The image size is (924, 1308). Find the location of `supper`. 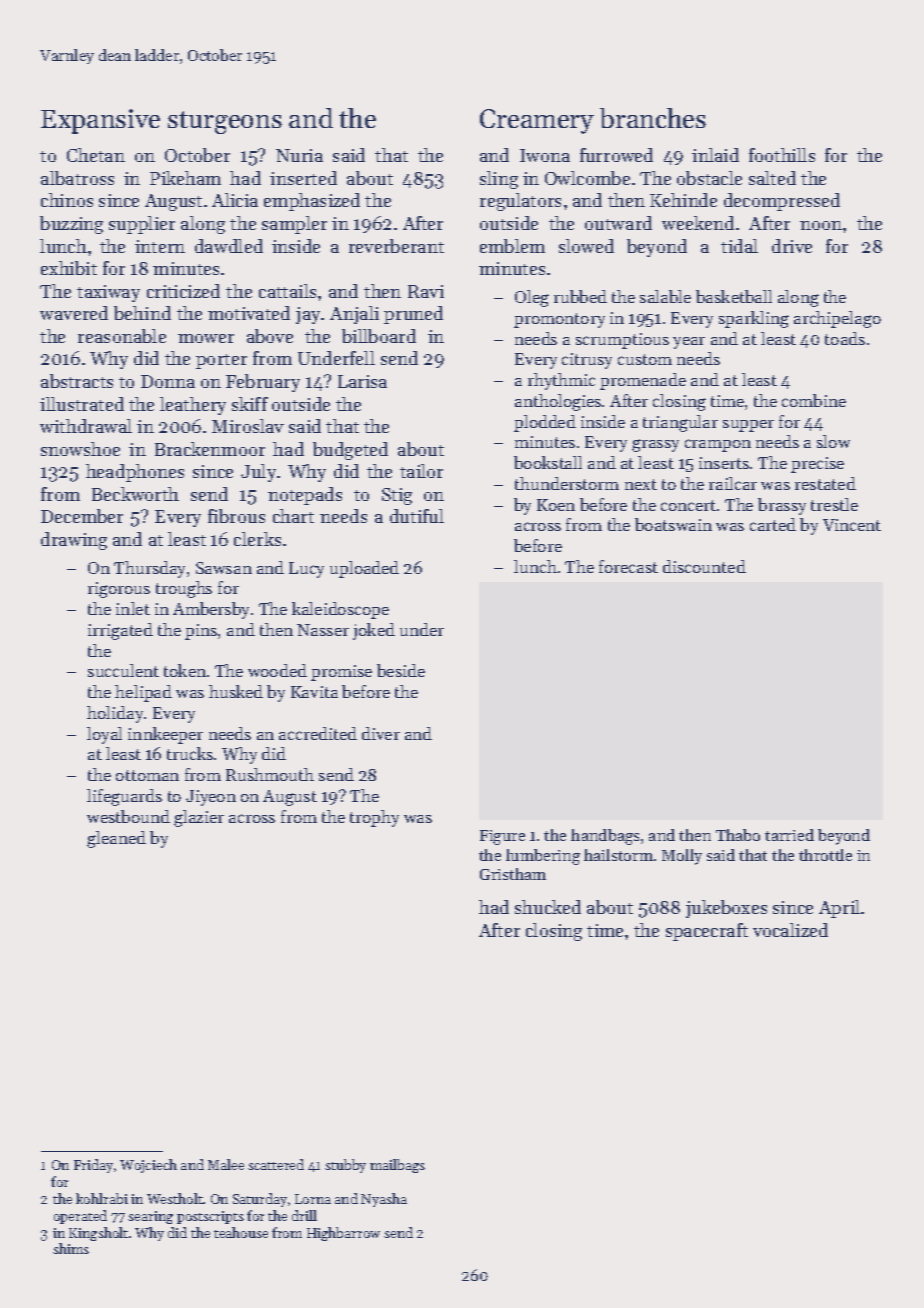

supper is located at coordinates (748, 426).
